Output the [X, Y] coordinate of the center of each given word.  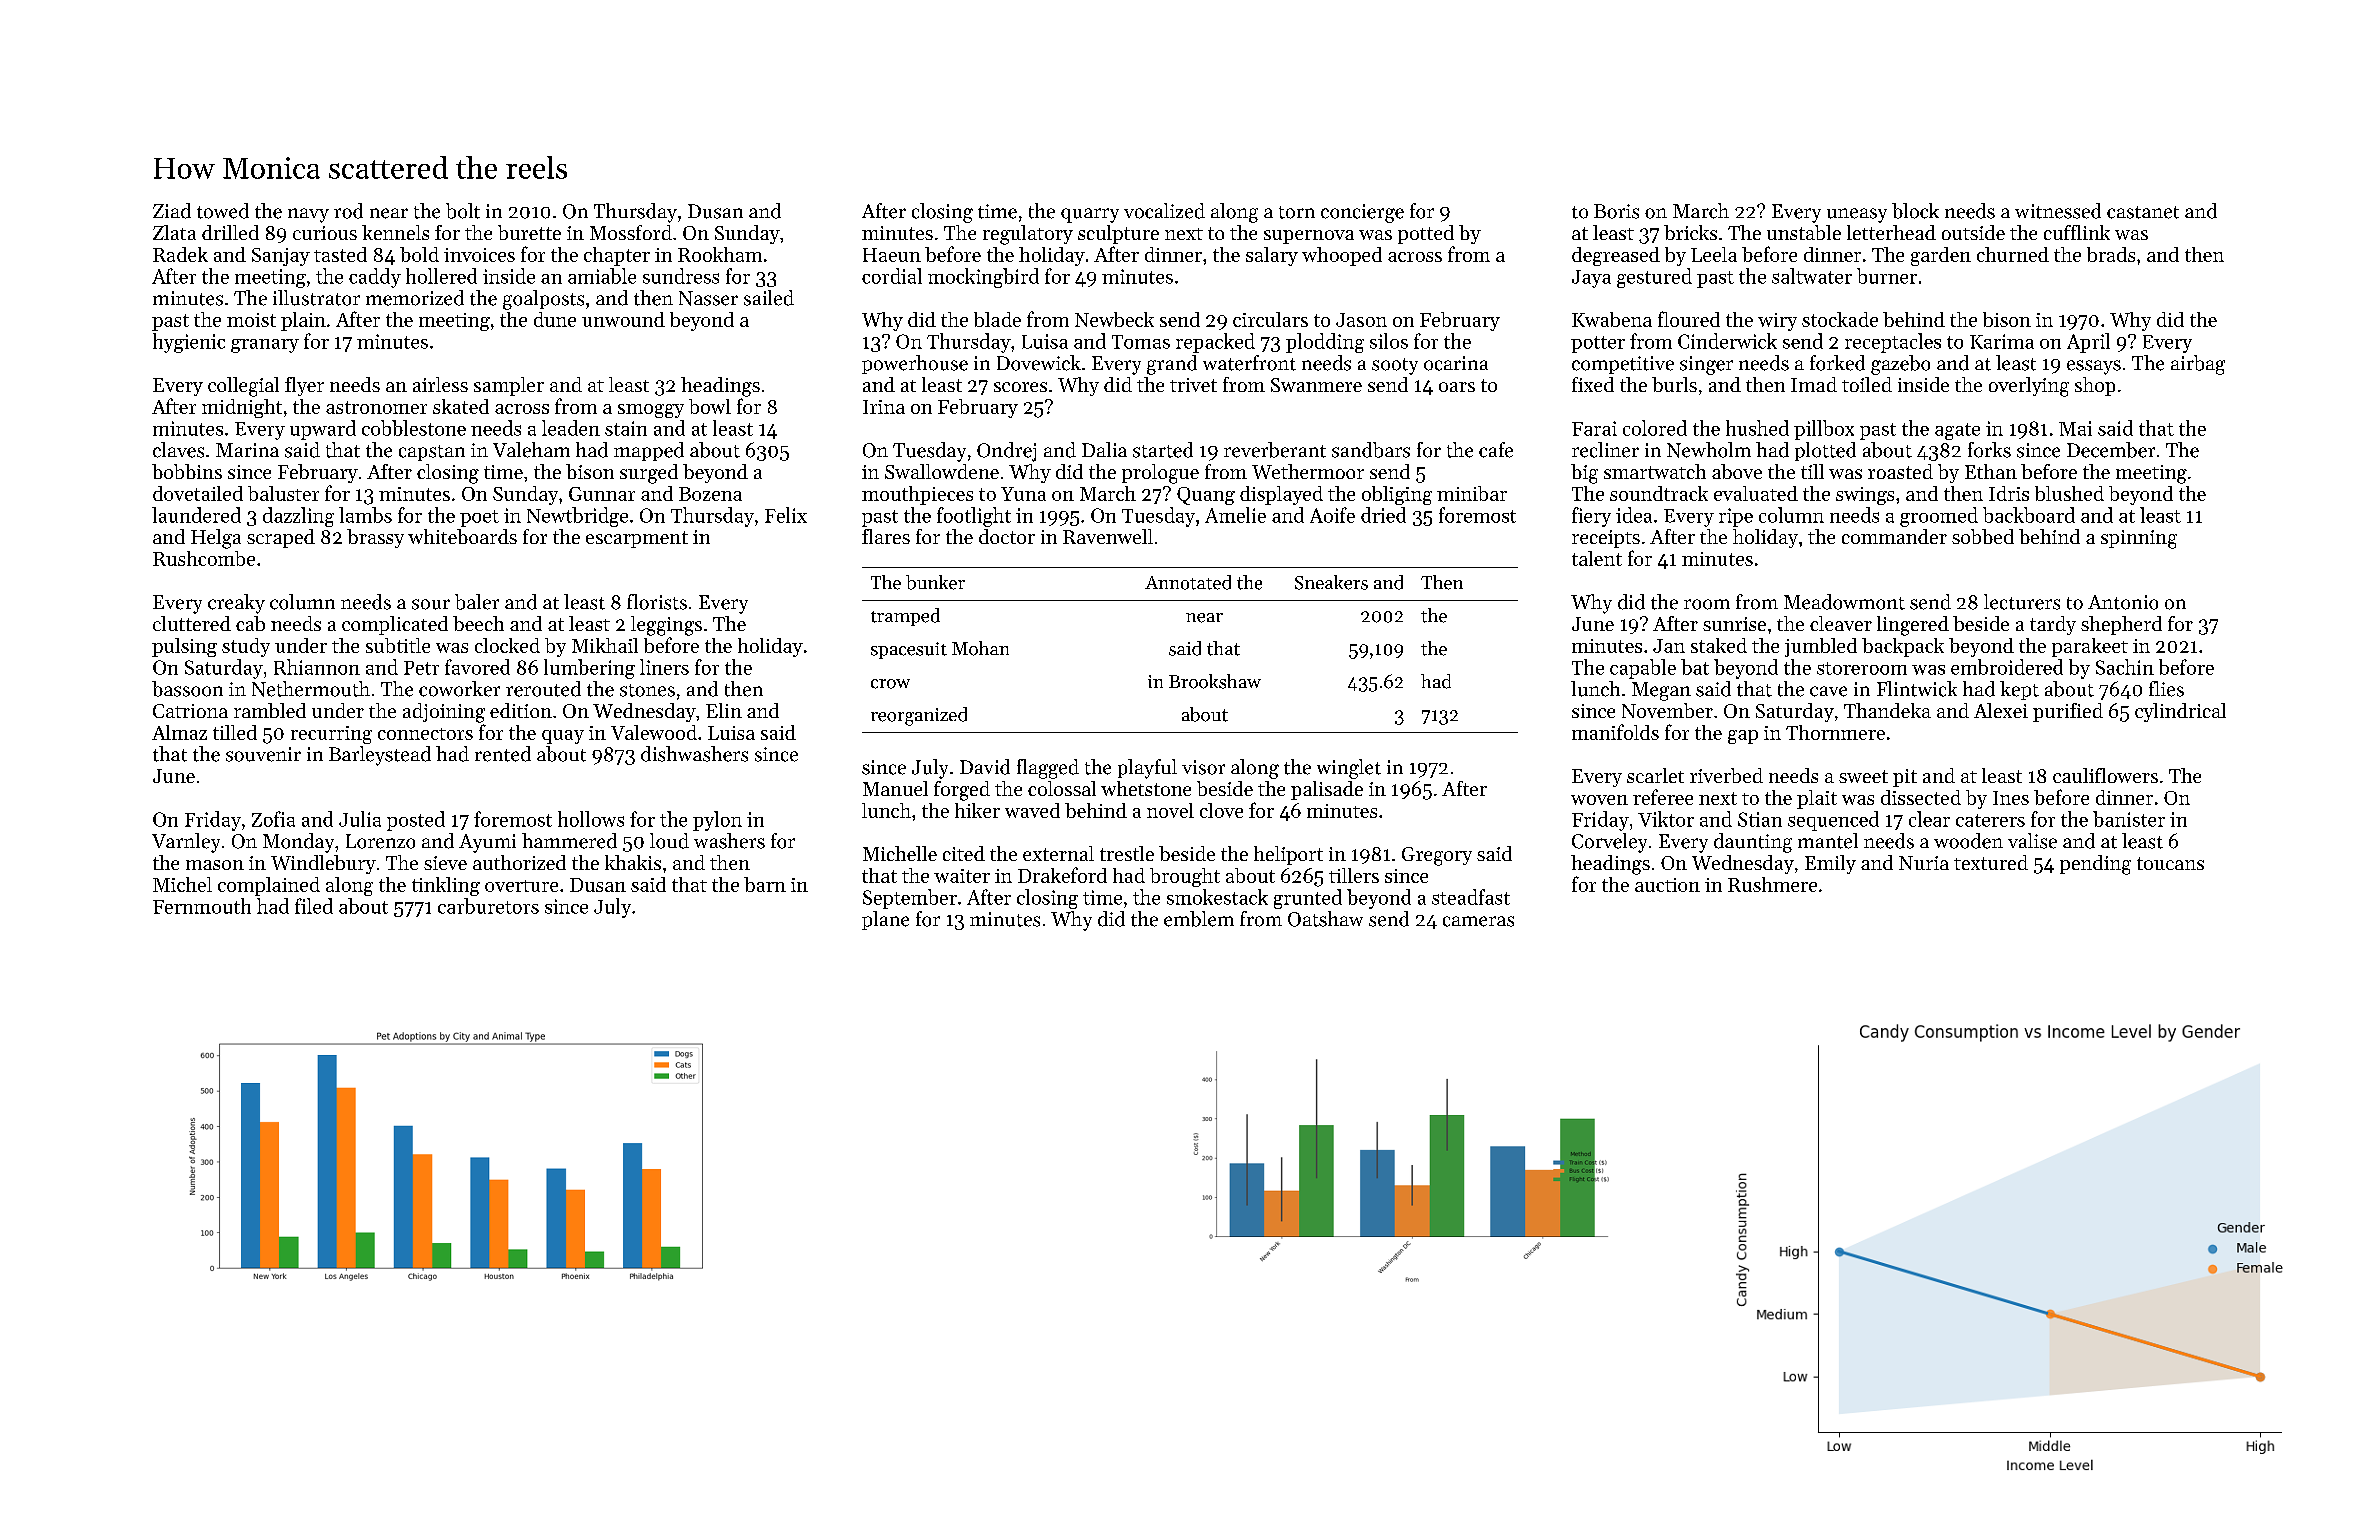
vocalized [1164, 211]
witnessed [2058, 211]
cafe [1496, 450]
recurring [331, 735]
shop [2095, 386]
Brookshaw [1215, 681]
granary [265, 346]
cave [1828, 691]
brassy [375, 538]
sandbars [1371, 450]
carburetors [488, 906]
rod [348, 211]
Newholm [1709, 450]
